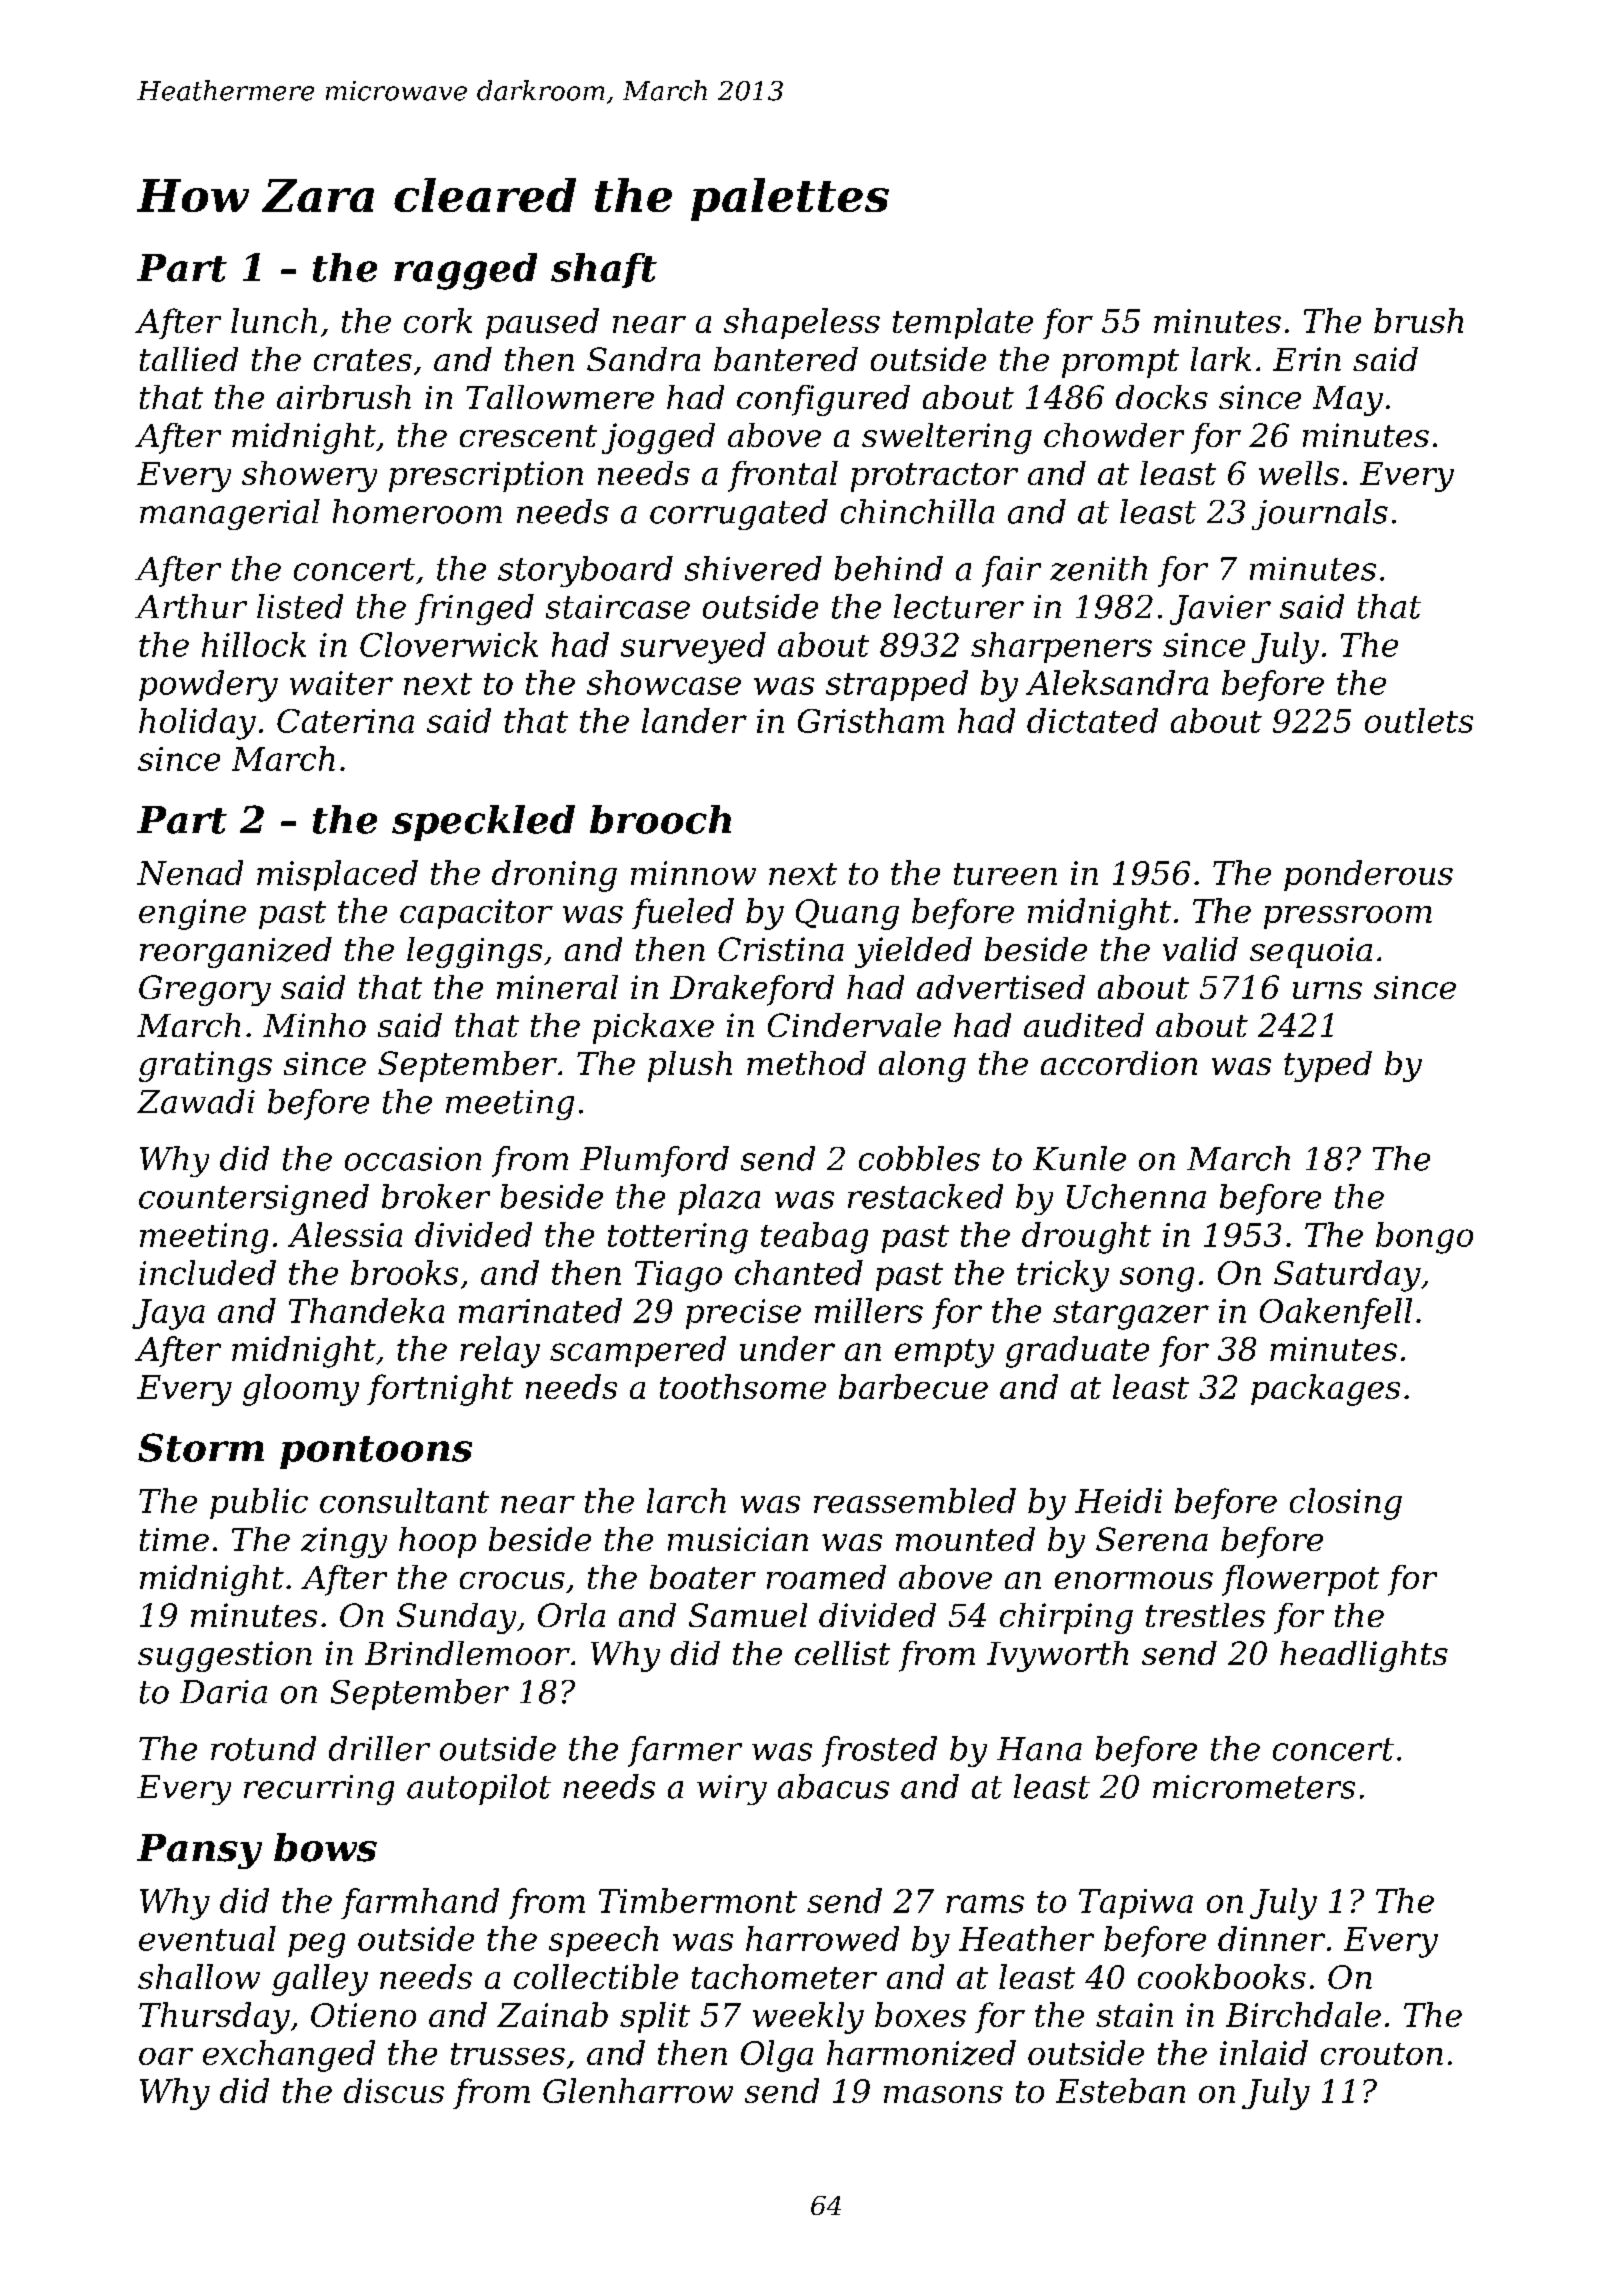  I want to click on Hana, so click(1039, 1749).
